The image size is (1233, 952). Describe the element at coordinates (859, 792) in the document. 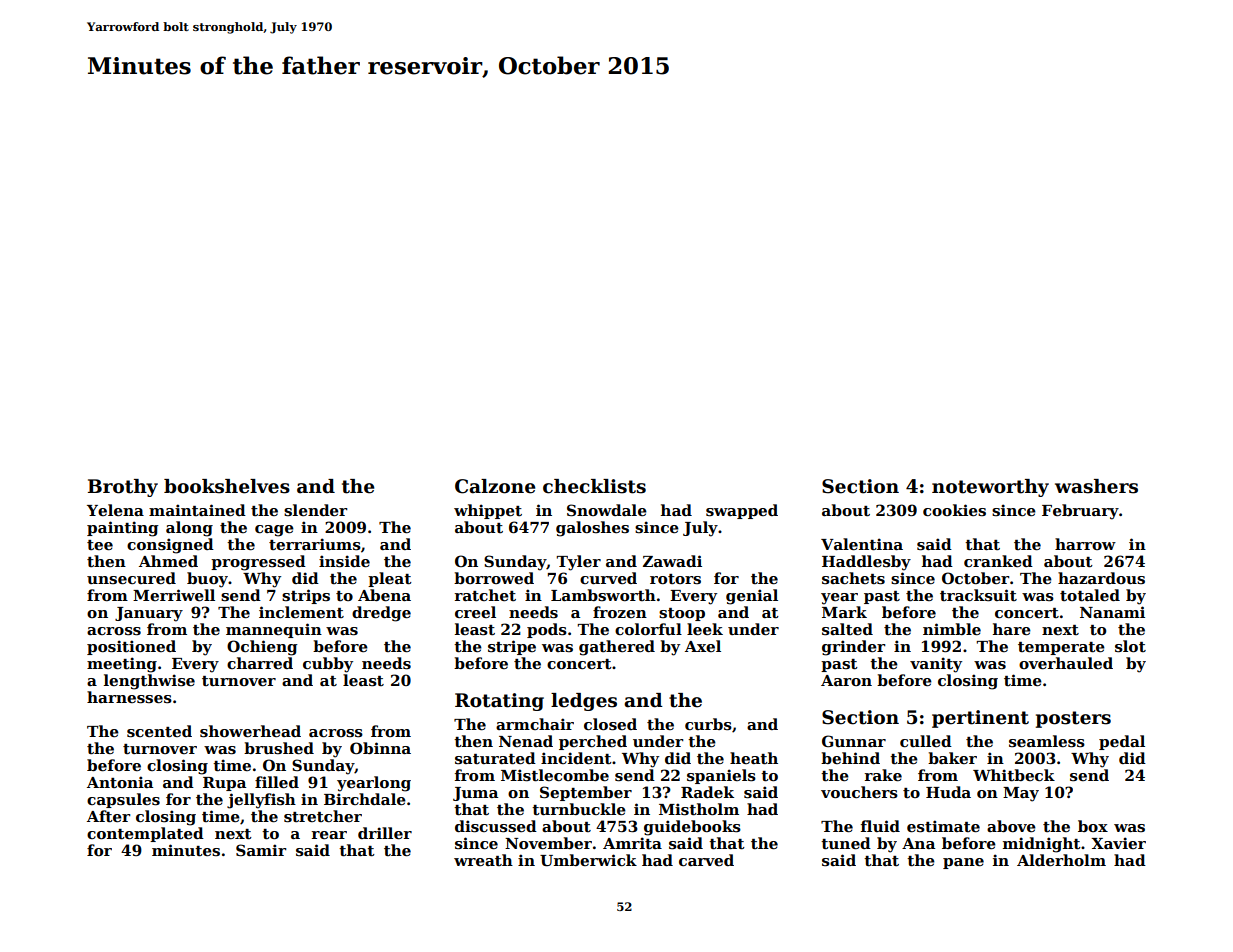

I see `vouchers` at that location.
